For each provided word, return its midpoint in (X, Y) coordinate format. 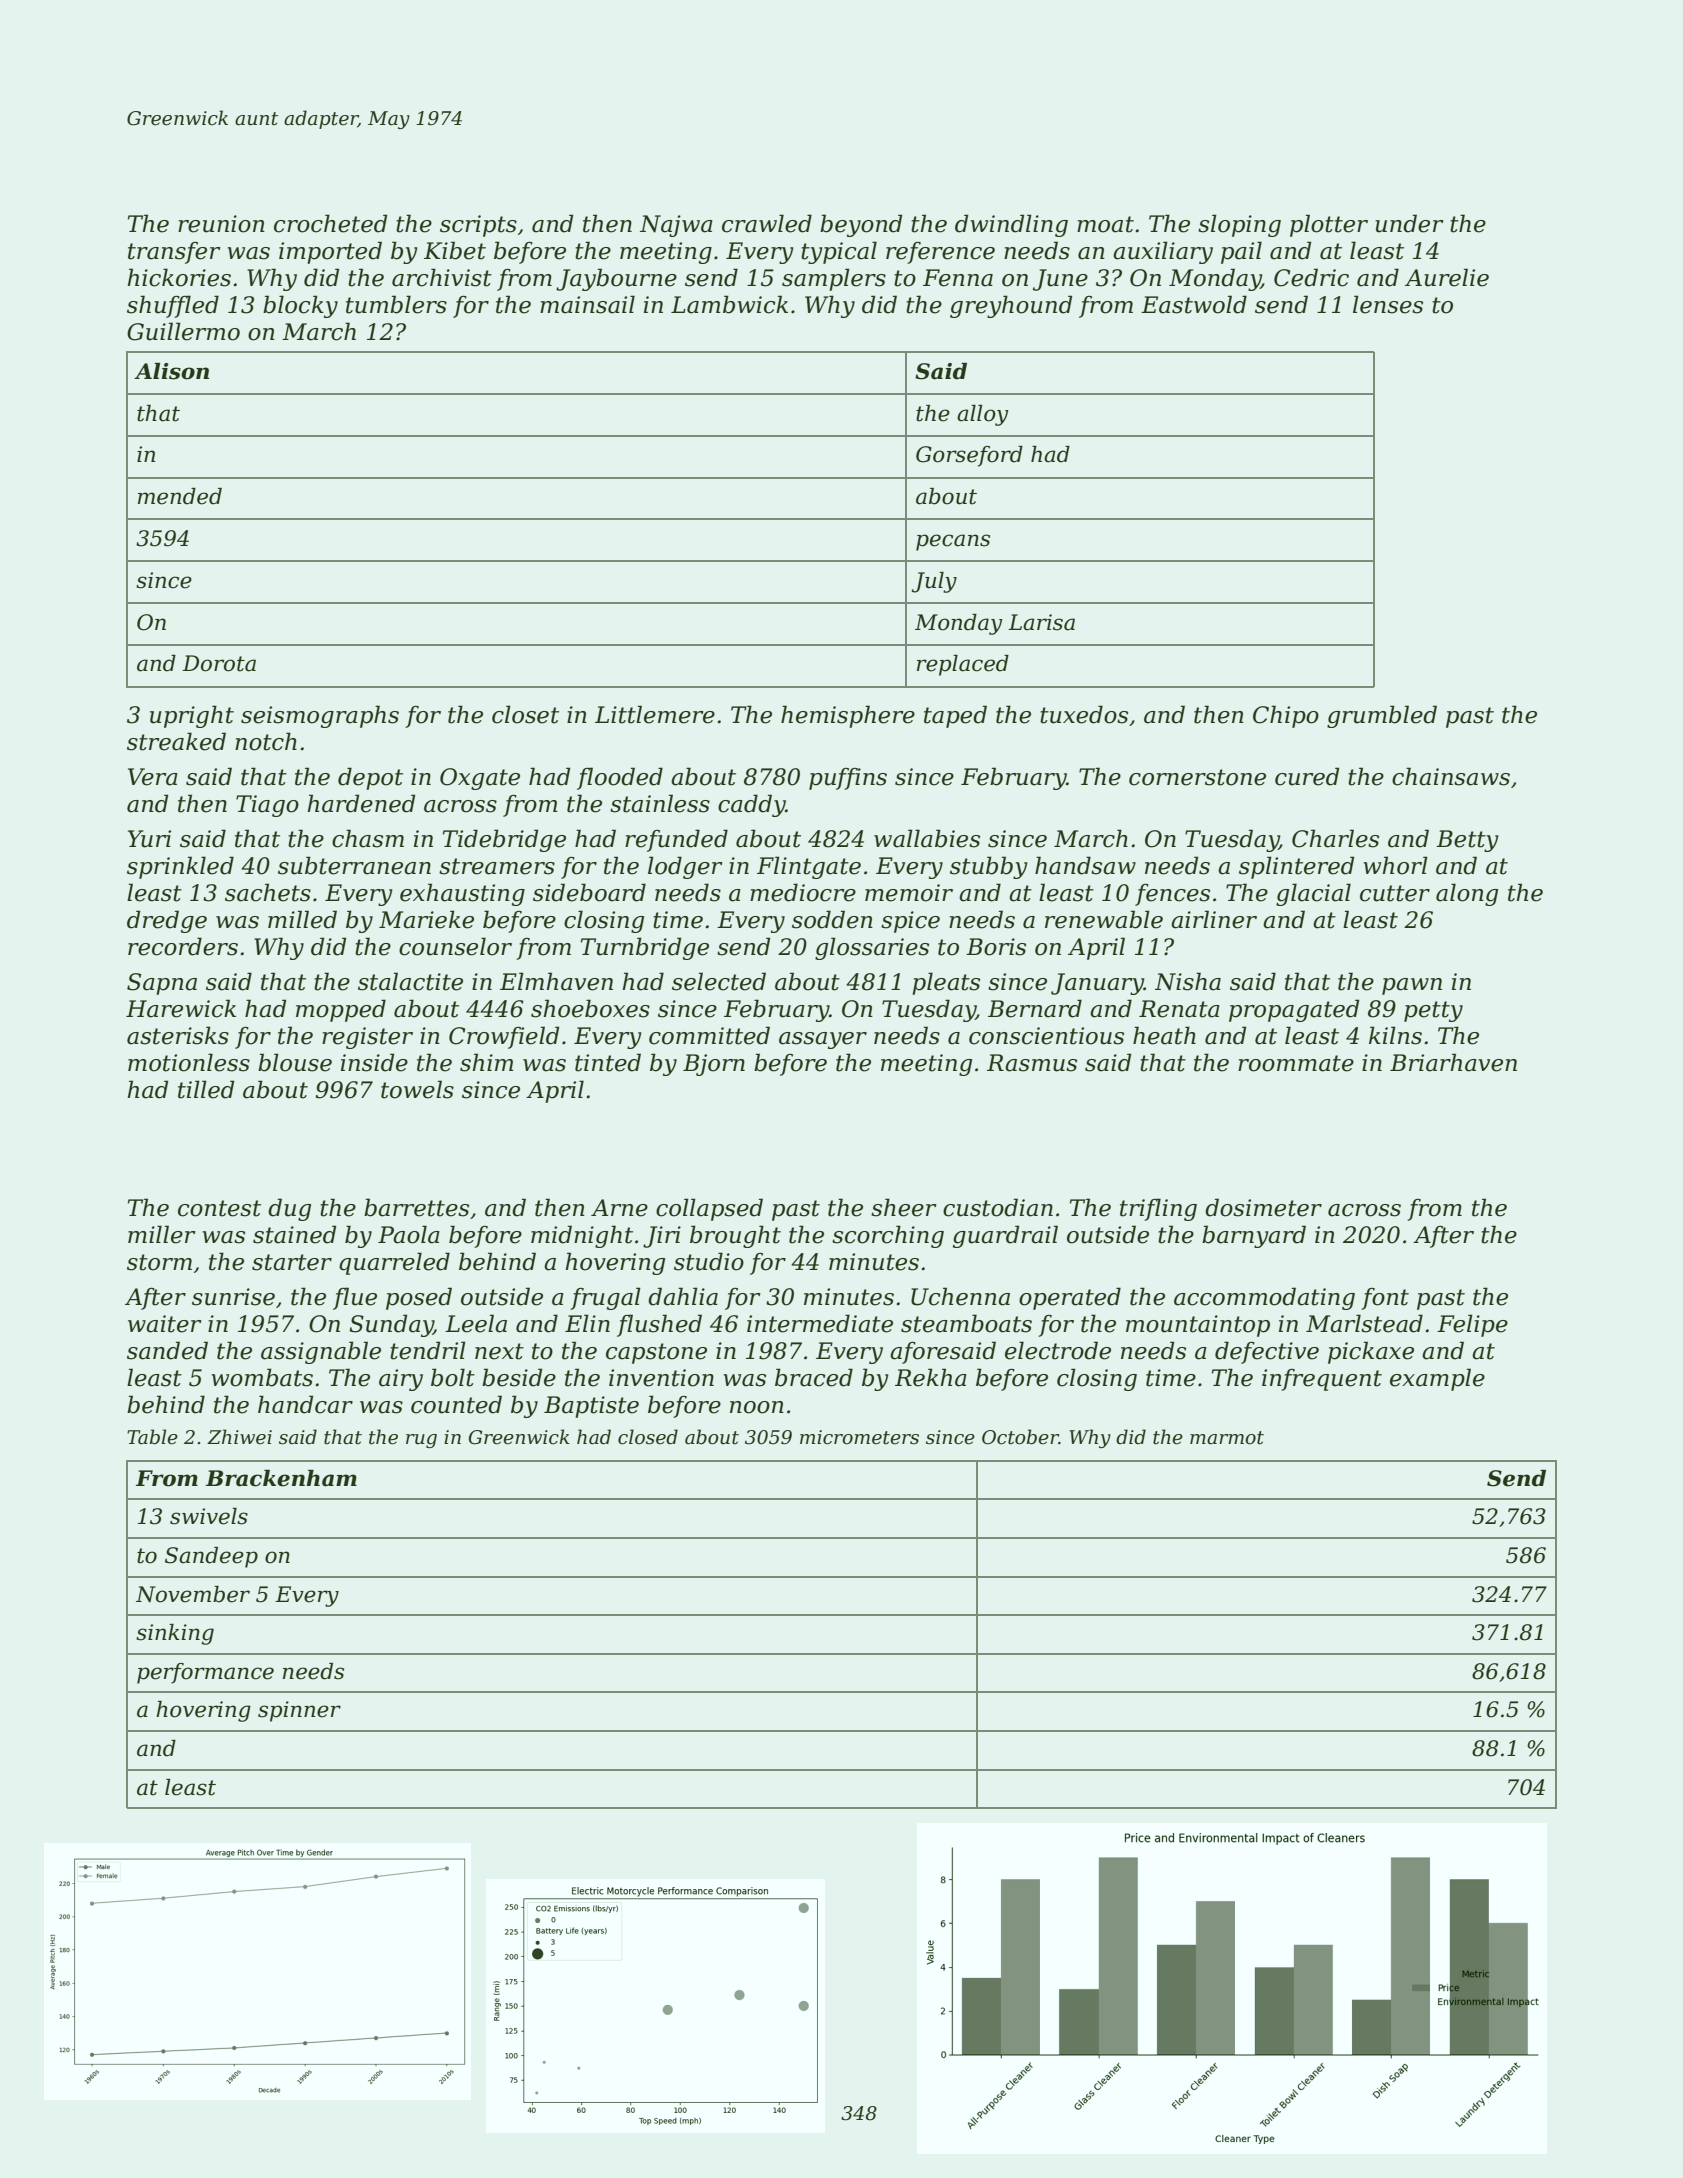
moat (1105, 224)
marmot (1227, 1438)
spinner (299, 1711)
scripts (478, 226)
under (1409, 223)
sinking (175, 1634)
